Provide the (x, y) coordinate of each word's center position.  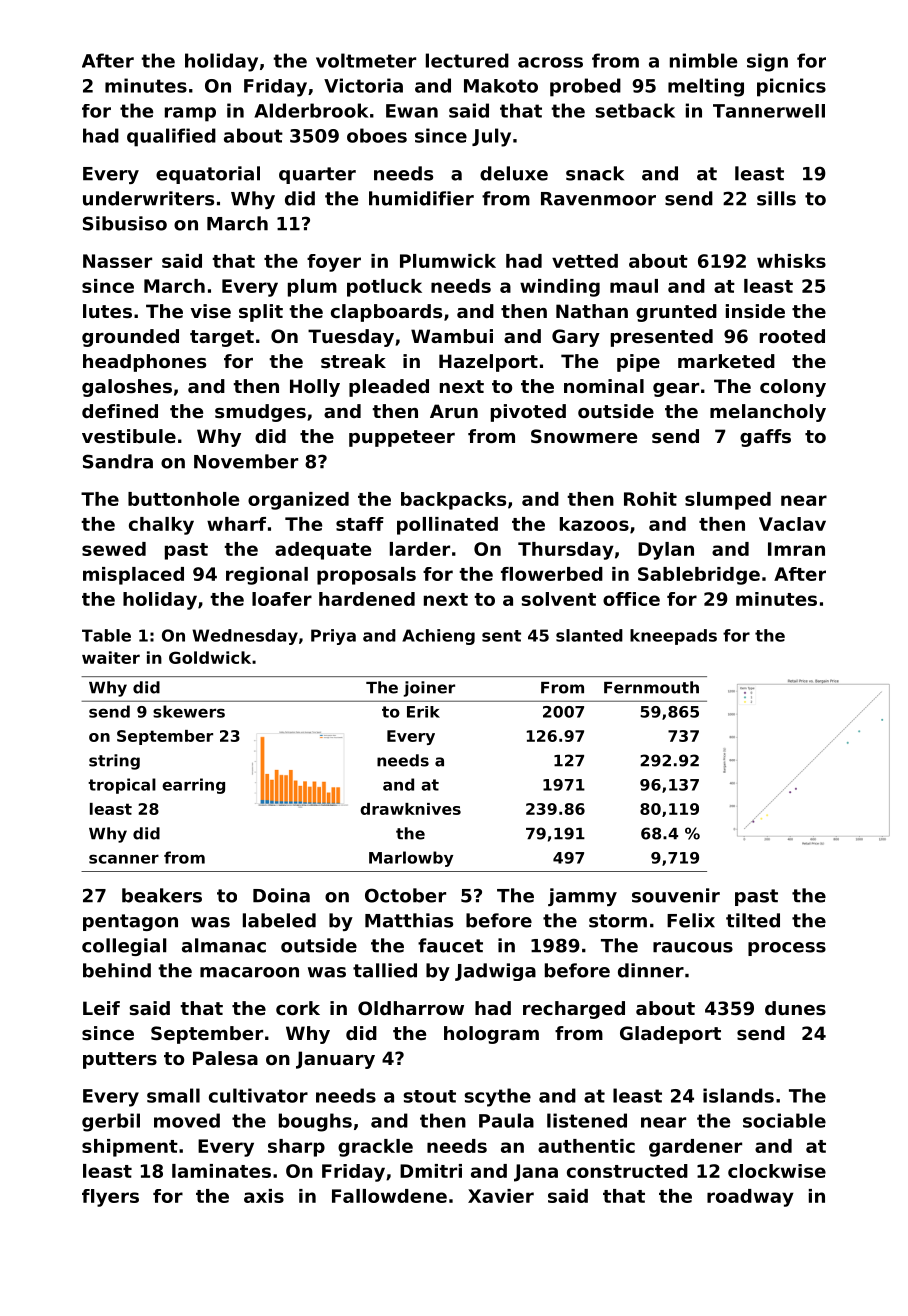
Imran (796, 549)
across (550, 62)
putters (120, 1060)
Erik (423, 712)
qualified (171, 137)
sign (767, 62)
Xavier (501, 1196)
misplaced (133, 576)
